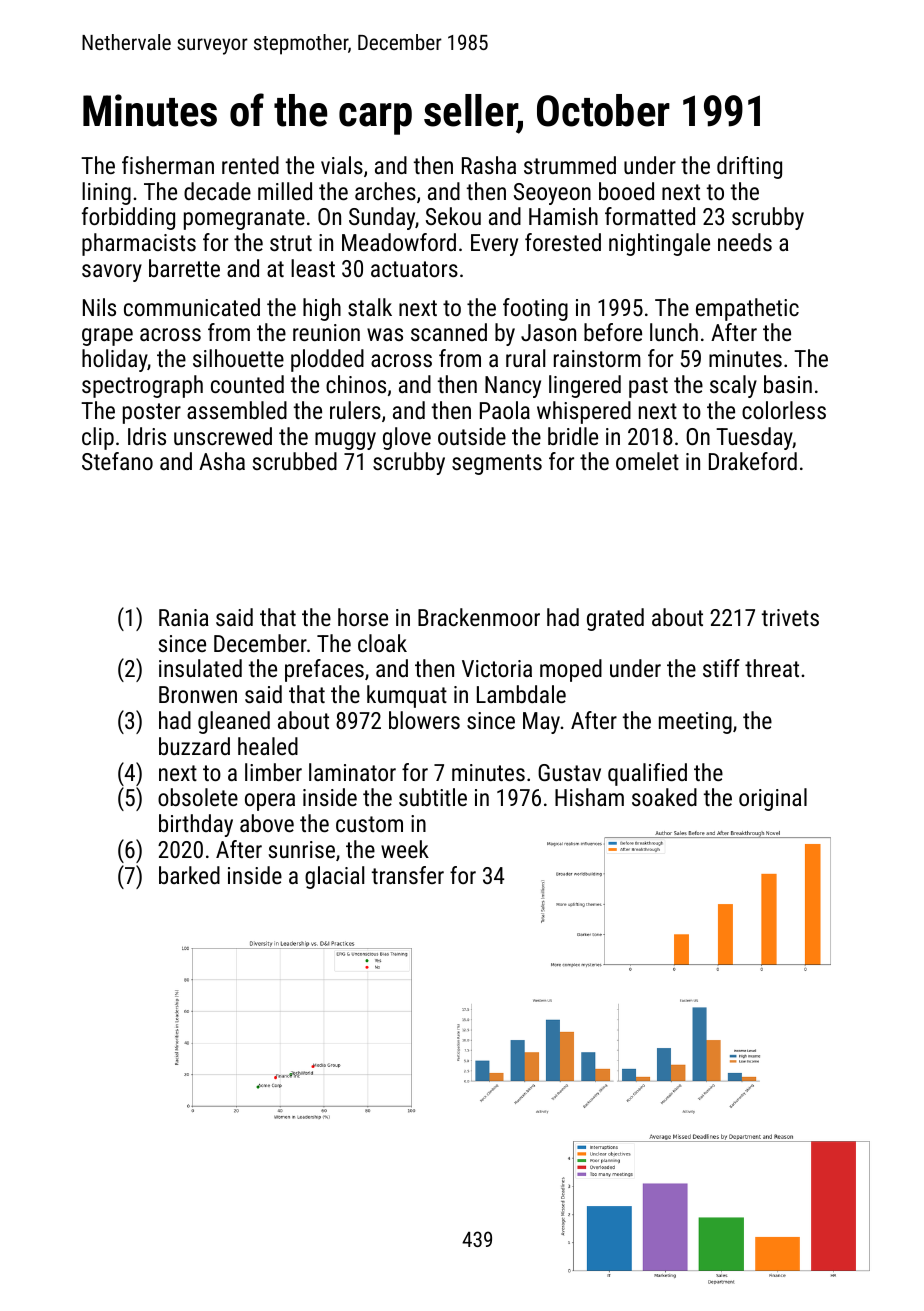 This screenshot has height=1311, width=924. I want to click on segments, so click(497, 464).
